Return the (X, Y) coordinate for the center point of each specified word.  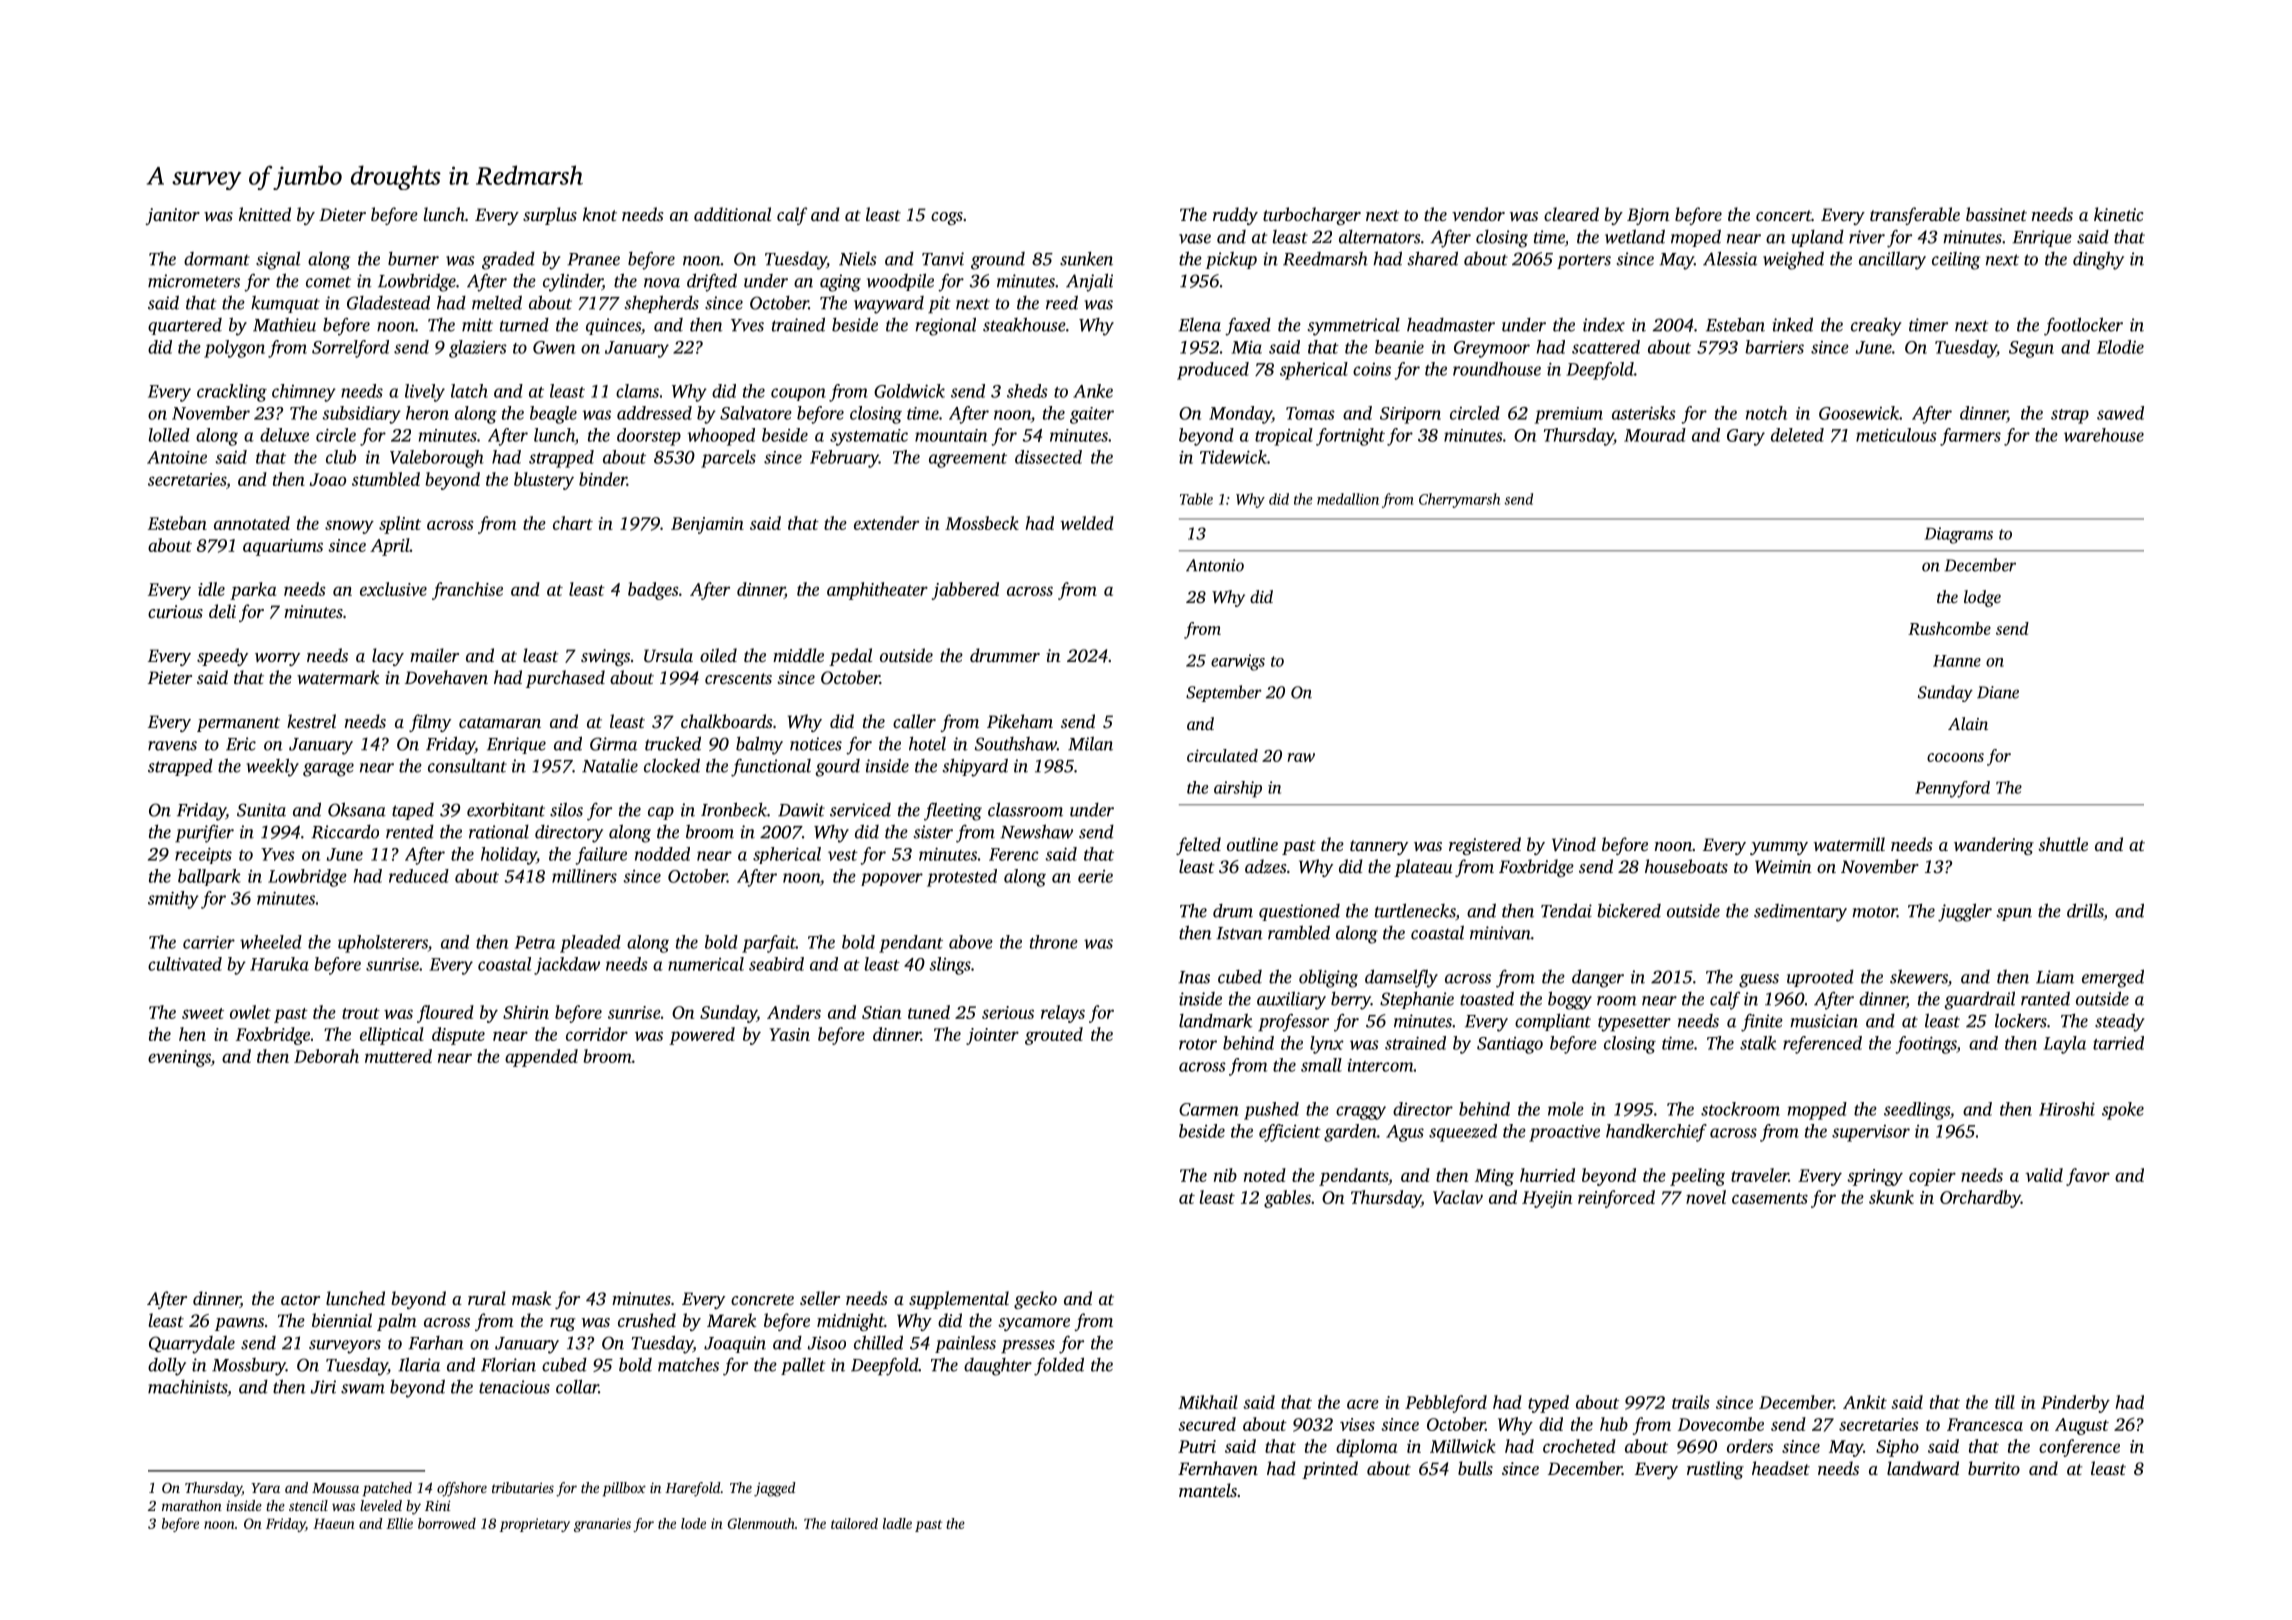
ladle (897, 1523)
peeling (1697, 1177)
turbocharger (1312, 216)
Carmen (1209, 1109)
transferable (1915, 216)
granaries (602, 1525)
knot (600, 214)
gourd (838, 768)
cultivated (185, 964)
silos (566, 809)
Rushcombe (1949, 628)
